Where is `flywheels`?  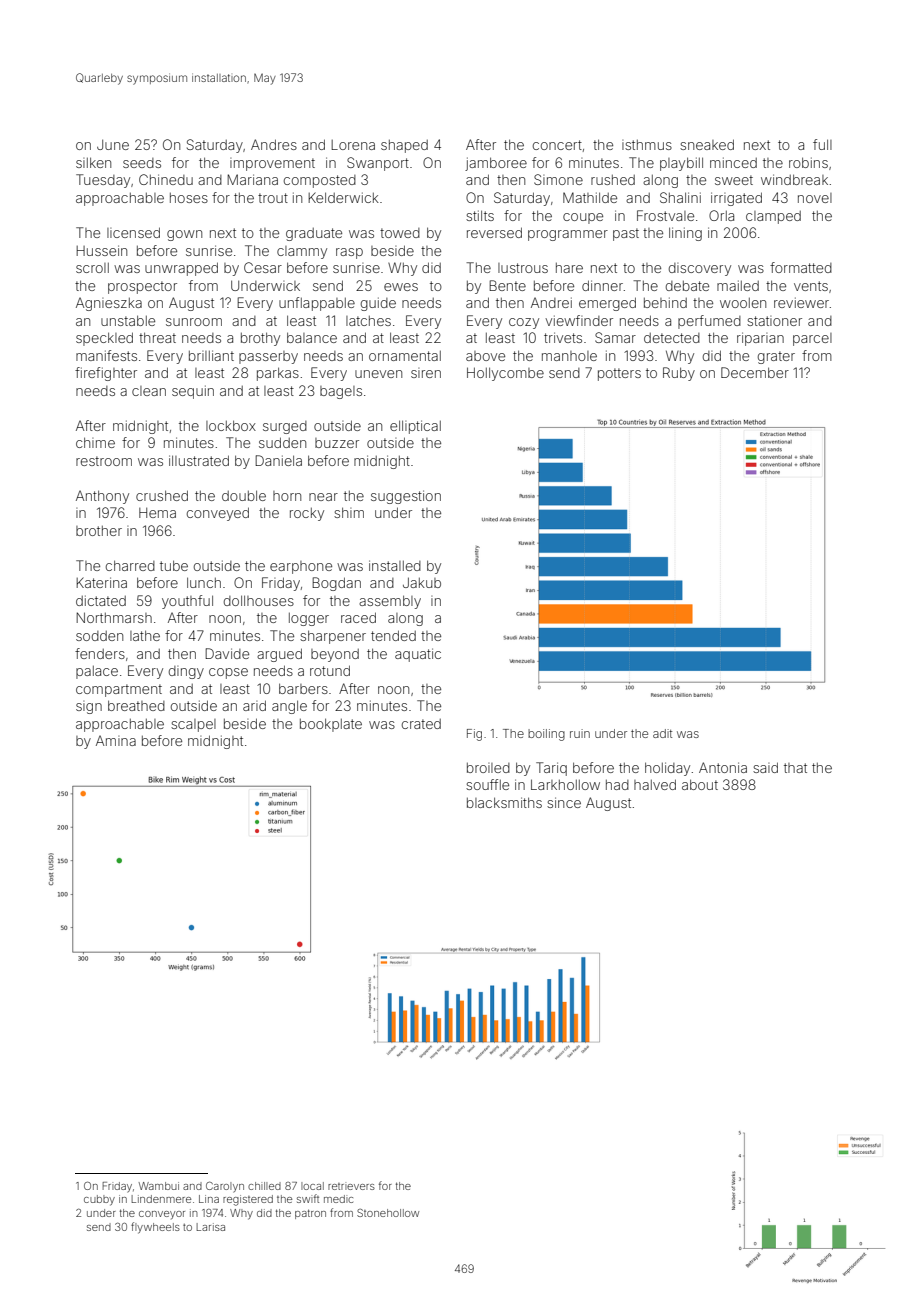
flywheels is located at coordinates (155, 1228).
